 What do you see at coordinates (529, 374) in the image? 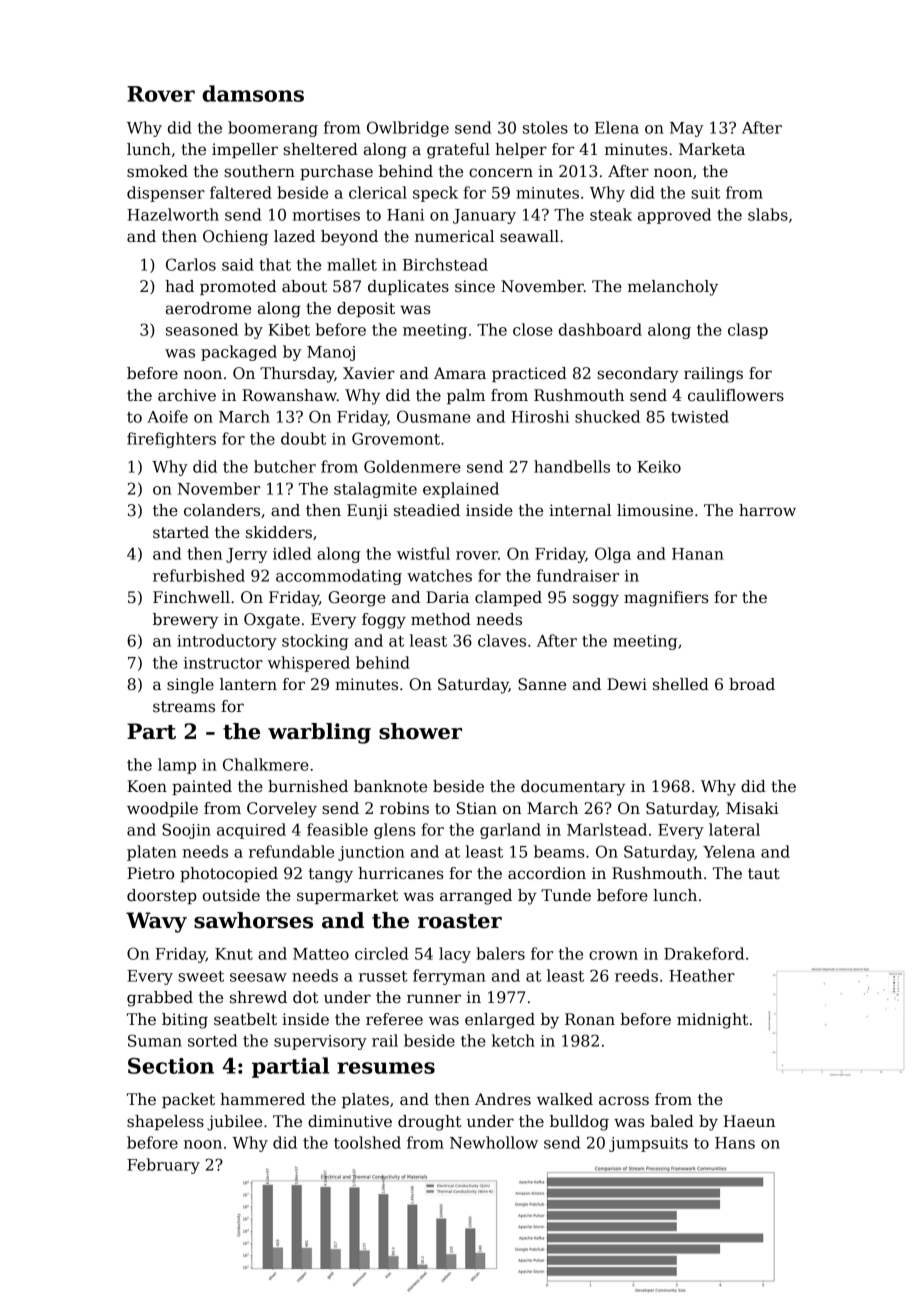
I see `practiced` at bounding box center [529, 374].
